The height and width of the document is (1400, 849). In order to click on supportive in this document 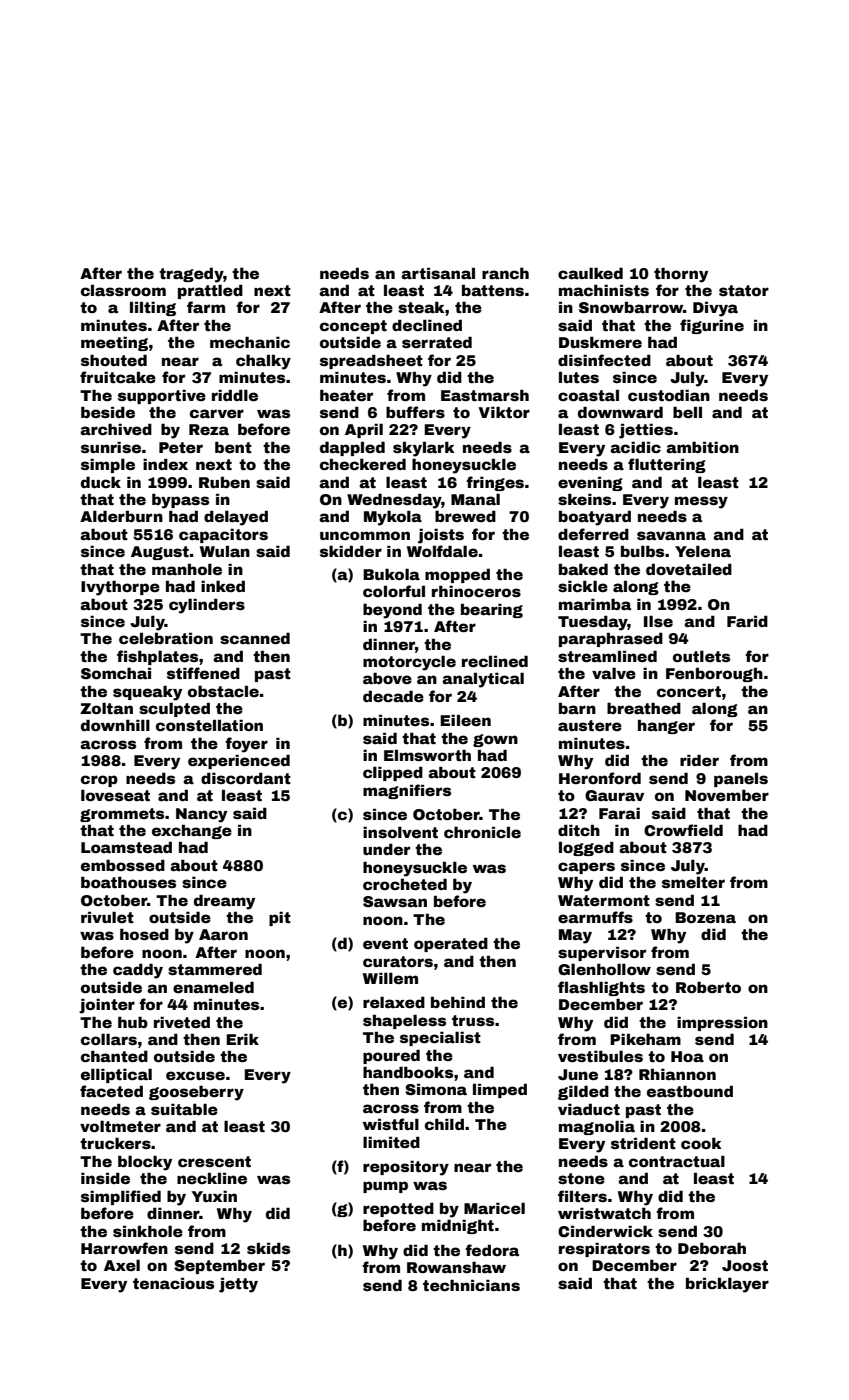, I will do `click(162, 396)`.
